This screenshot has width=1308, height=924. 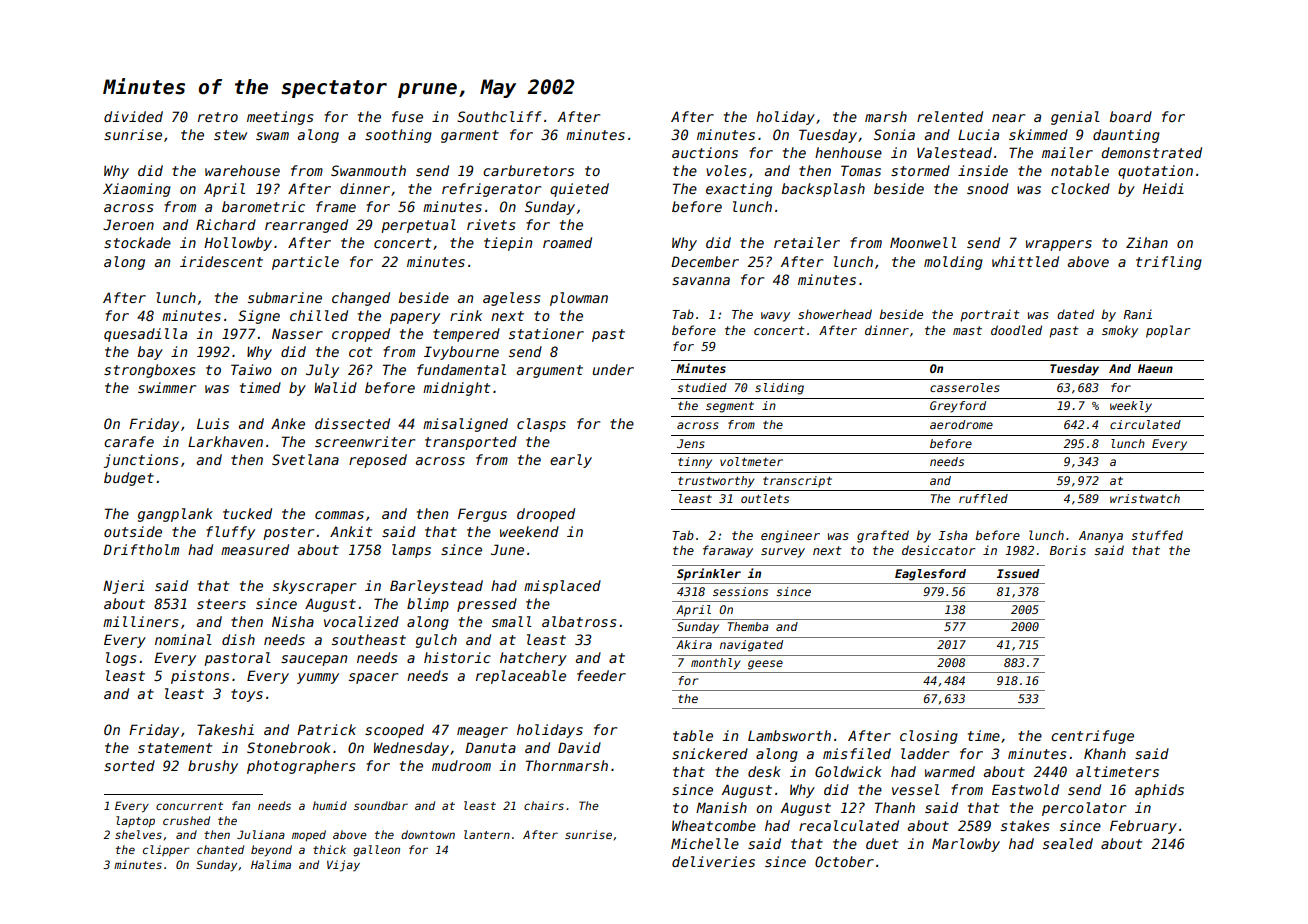 I want to click on trustworthy, so click(x=716, y=482).
